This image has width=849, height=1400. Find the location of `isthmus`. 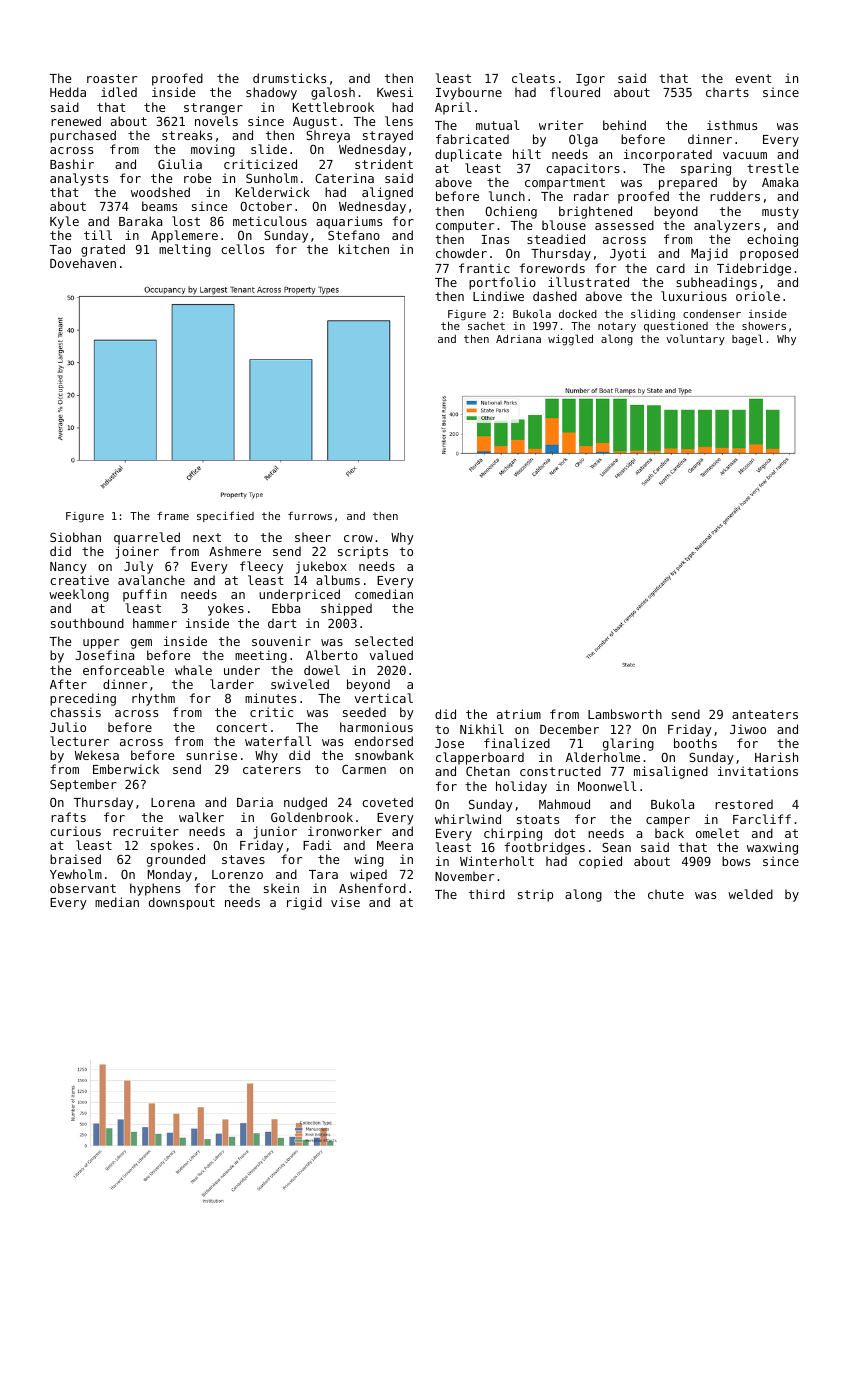

isthmus is located at coordinates (732, 125).
